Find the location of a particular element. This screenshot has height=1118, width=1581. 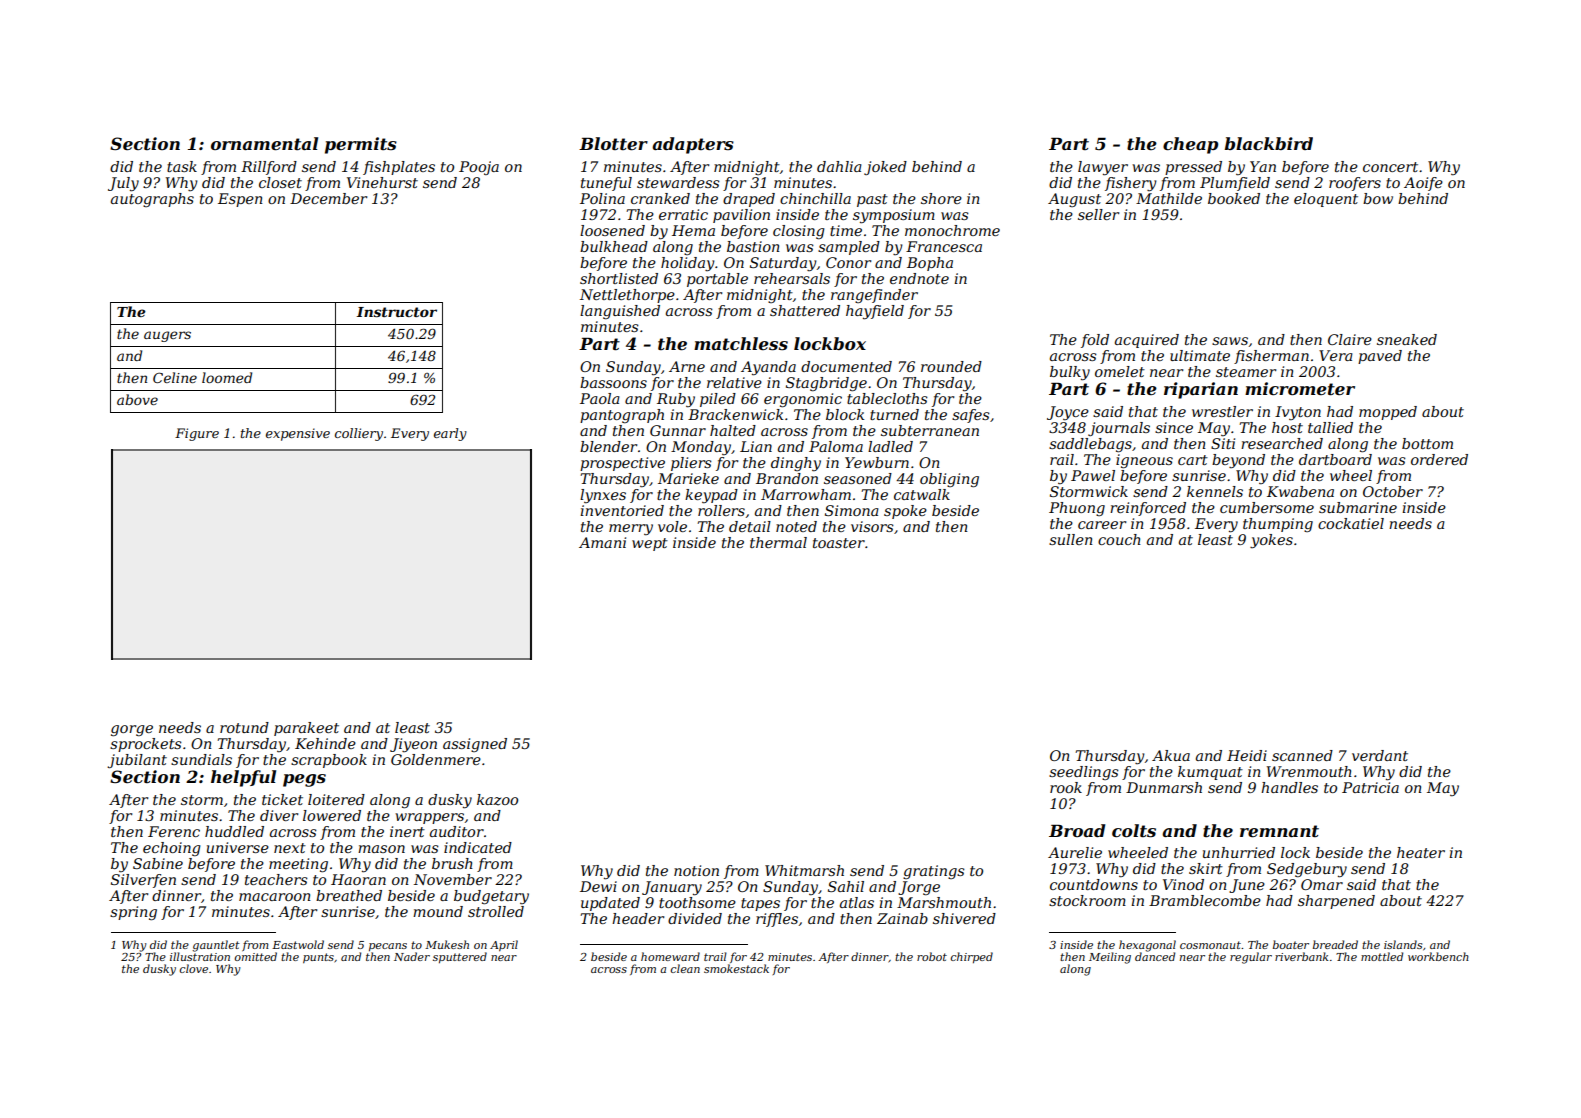

notion is located at coordinates (696, 870).
